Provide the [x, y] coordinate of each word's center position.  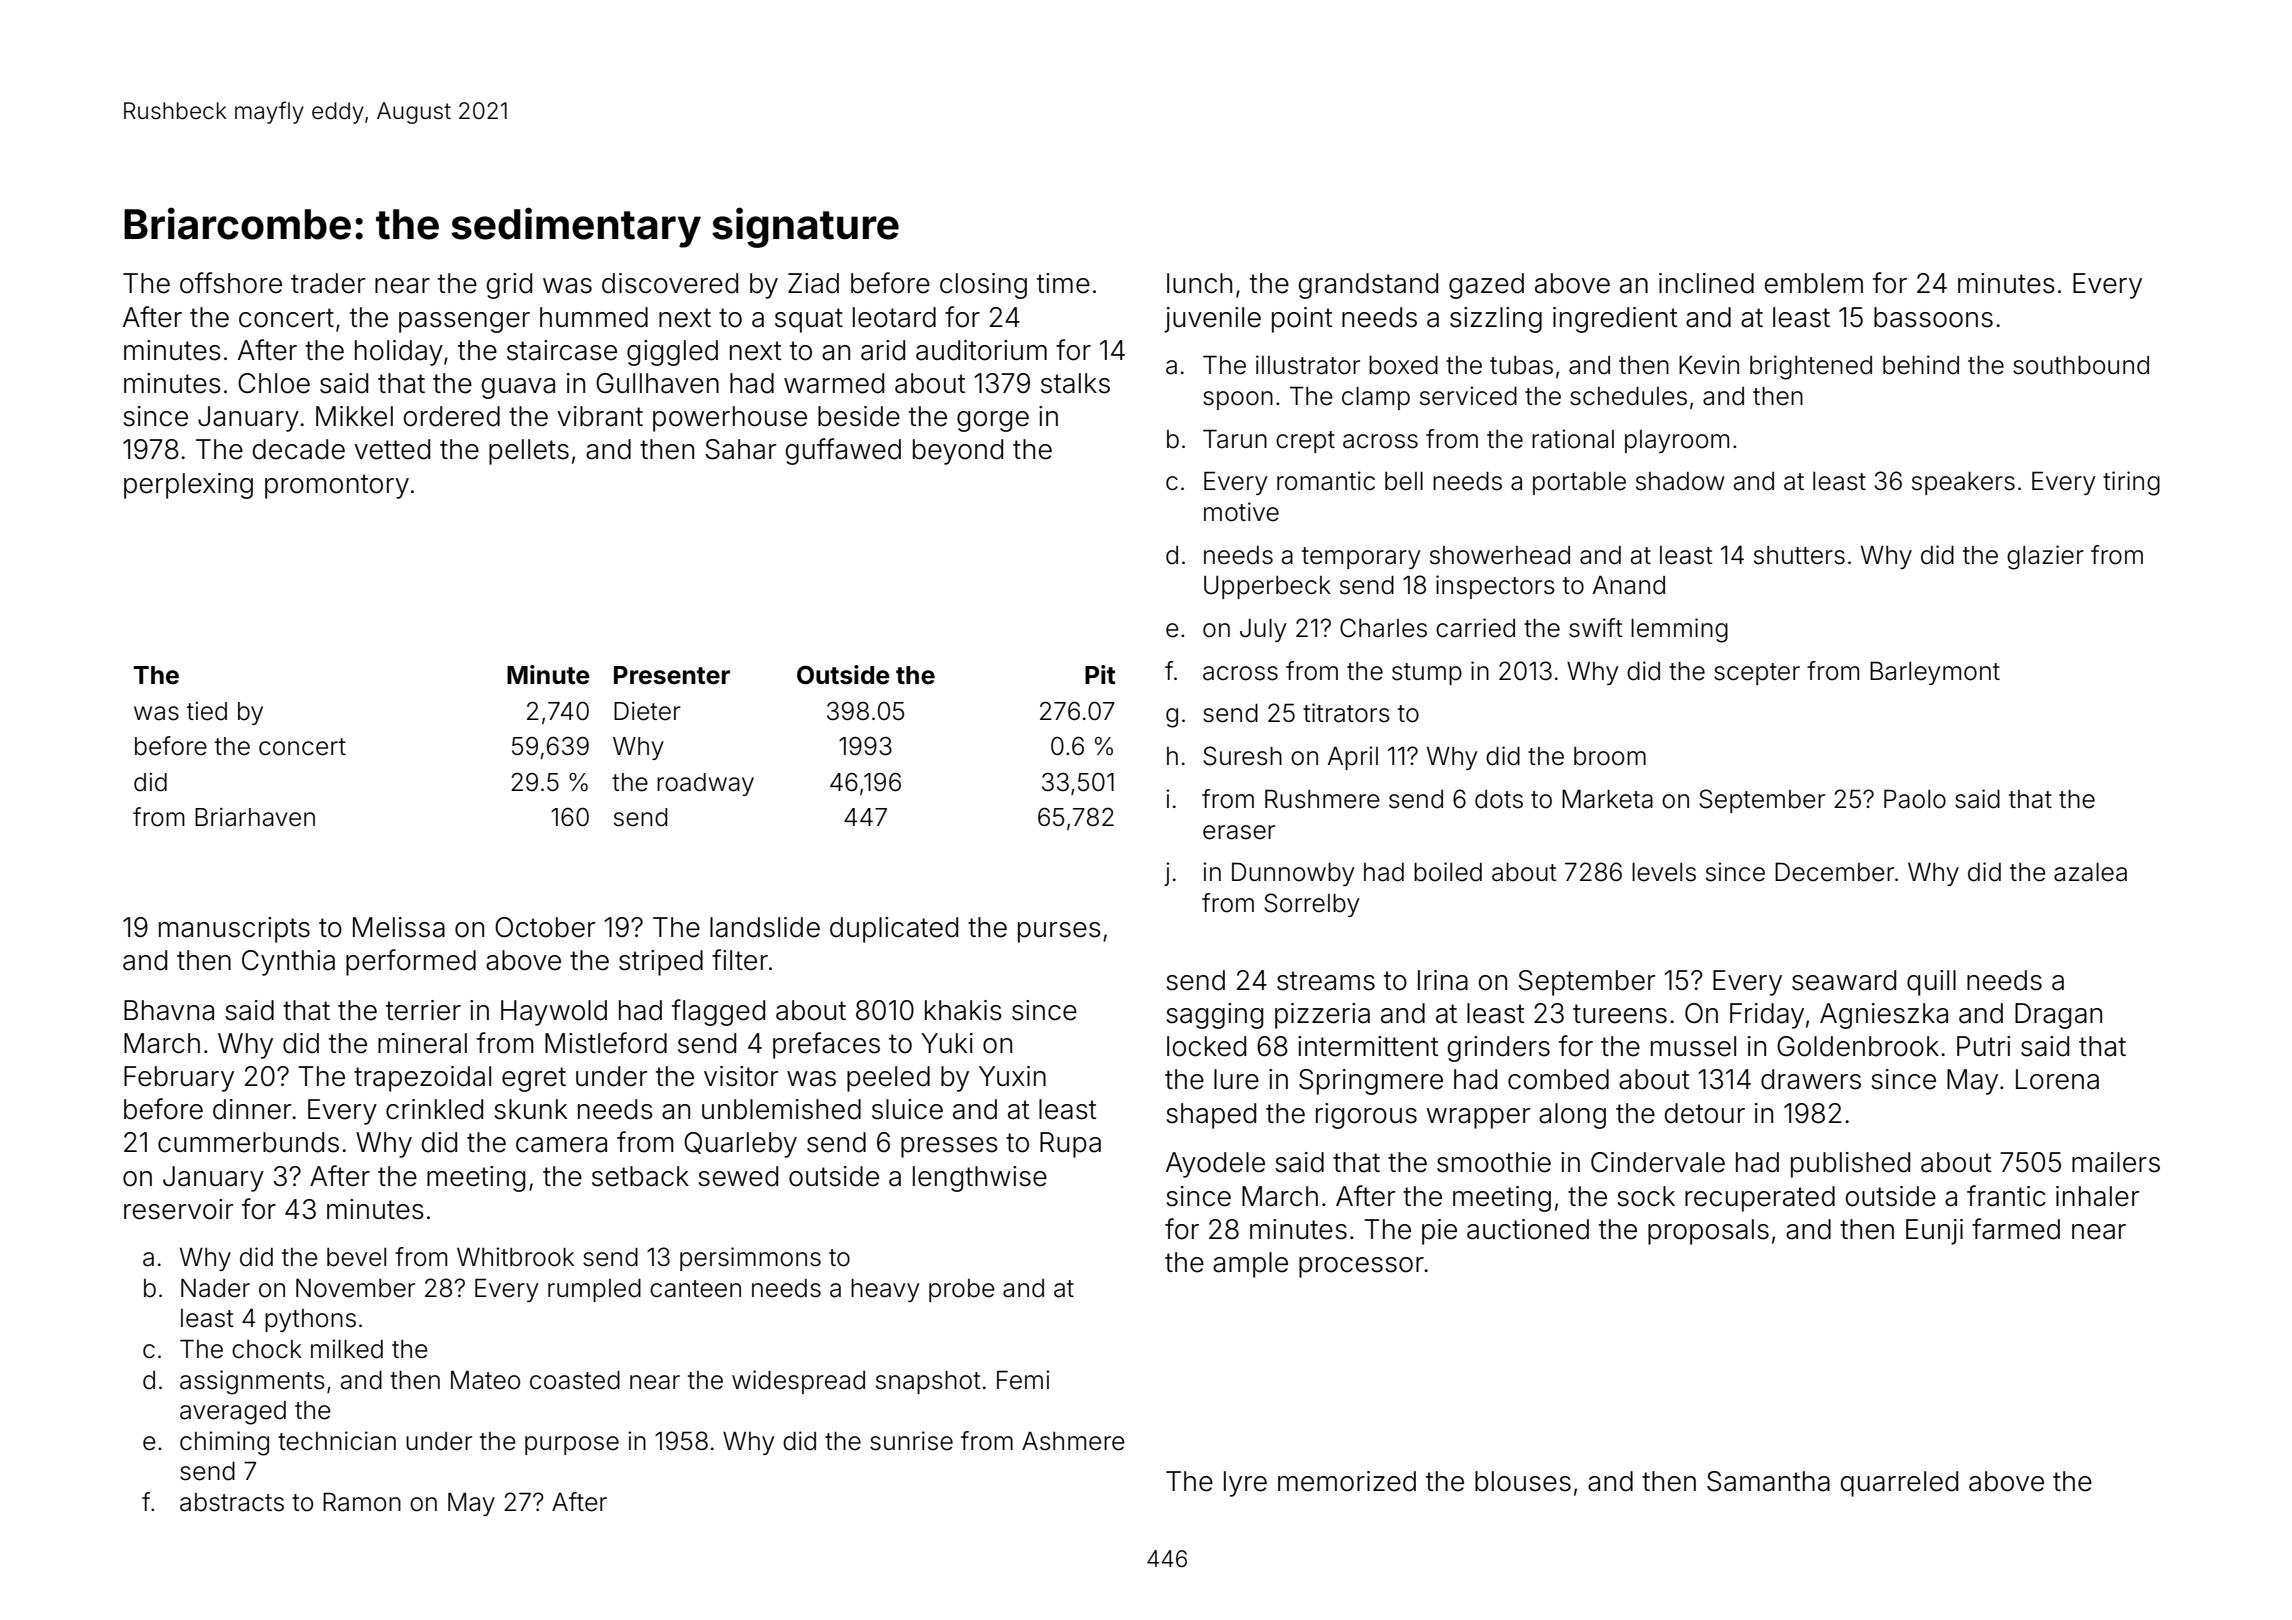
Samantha [1768, 1481]
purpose [572, 1445]
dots [1499, 799]
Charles [1383, 628]
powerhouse [730, 419]
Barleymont [1935, 673]
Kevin [1709, 365]
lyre [1245, 1484]
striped [661, 963]
